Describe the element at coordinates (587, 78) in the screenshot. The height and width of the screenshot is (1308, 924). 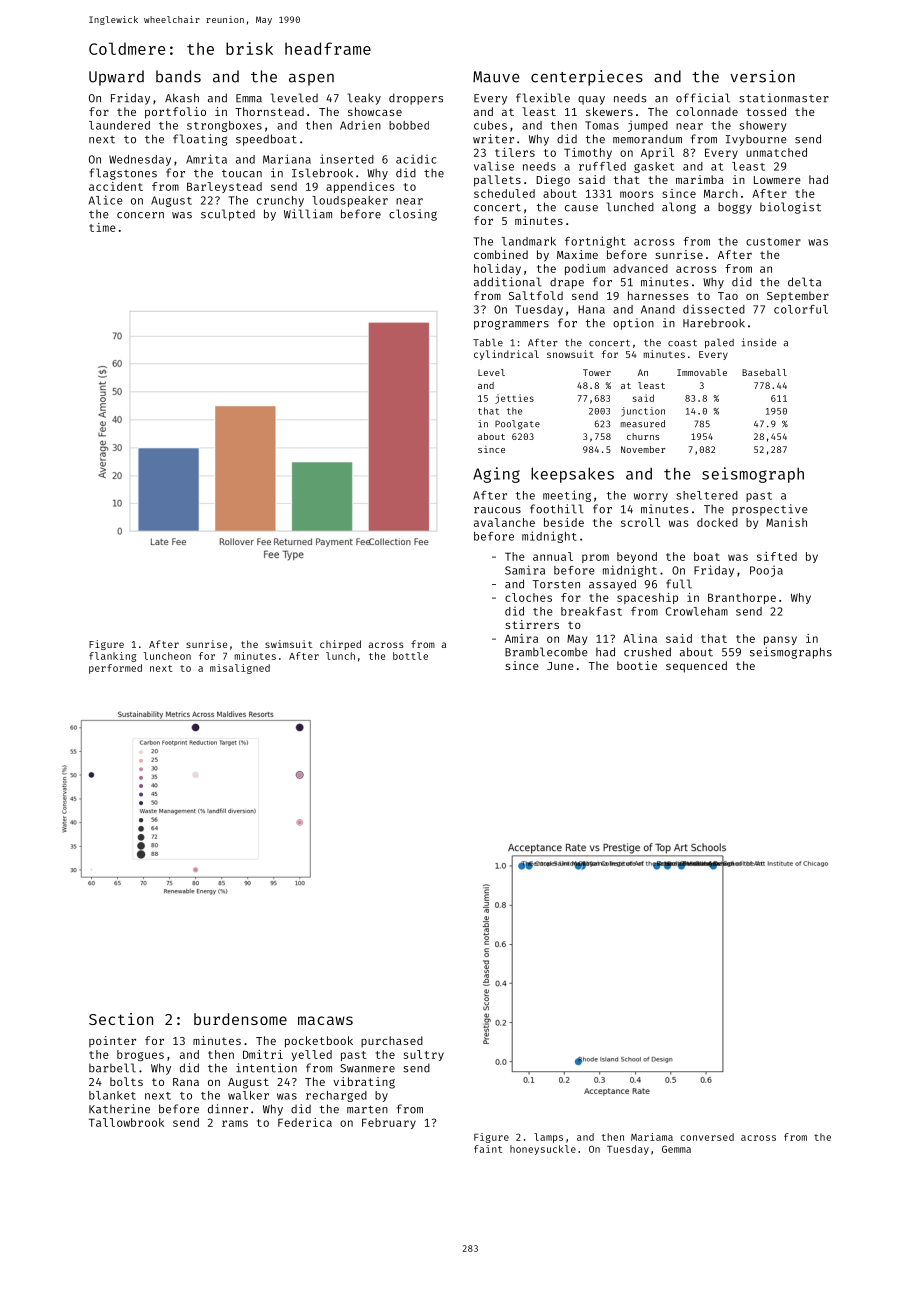
I see `centerpieces` at that location.
